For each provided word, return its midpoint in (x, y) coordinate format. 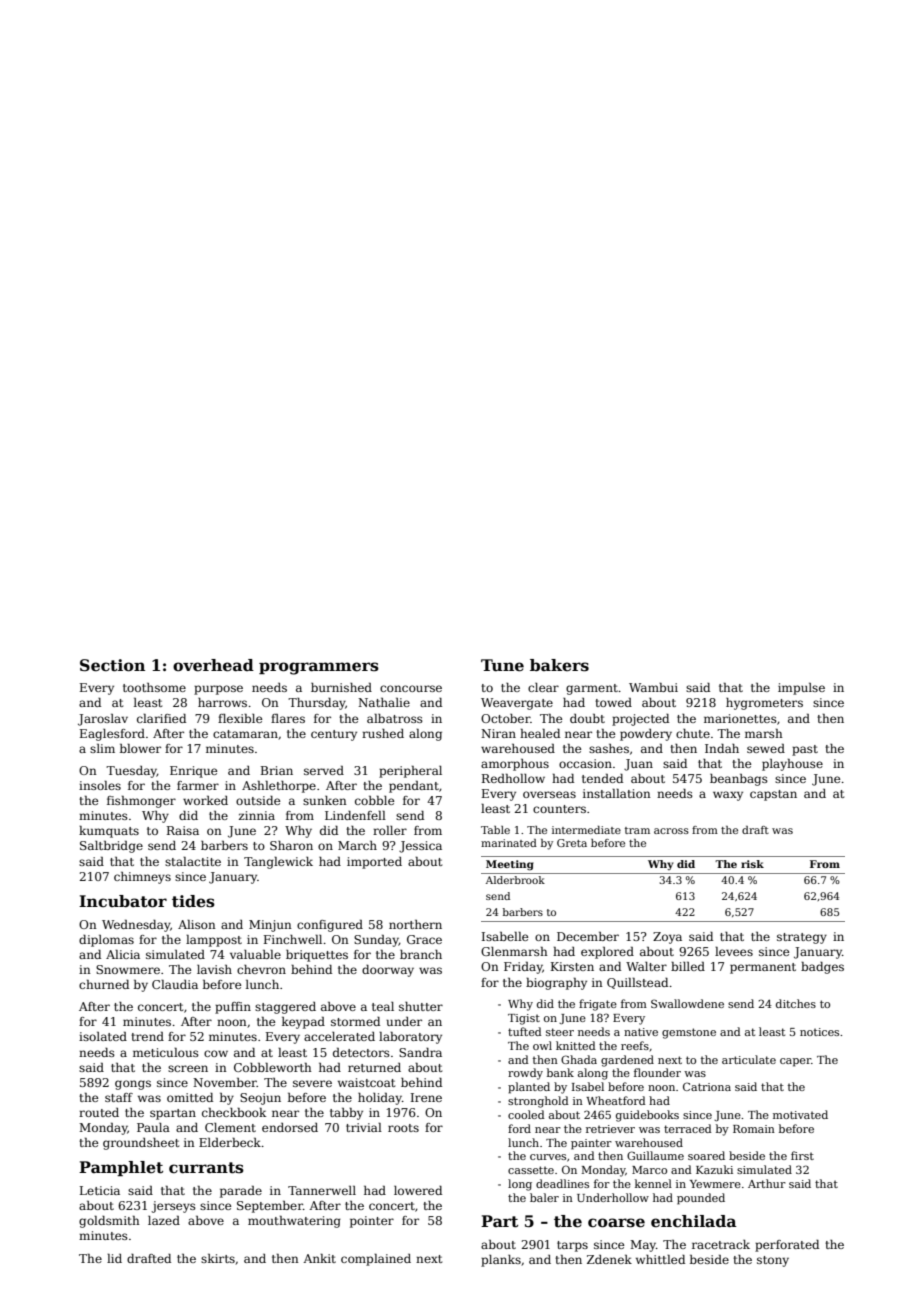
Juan (638, 765)
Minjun (270, 926)
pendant (414, 787)
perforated (787, 1246)
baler (544, 1197)
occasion (585, 763)
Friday (523, 968)
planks (501, 1261)
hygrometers (764, 704)
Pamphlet (121, 1168)
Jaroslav (103, 720)
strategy (802, 938)
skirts (218, 1258)
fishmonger (141, 802)
